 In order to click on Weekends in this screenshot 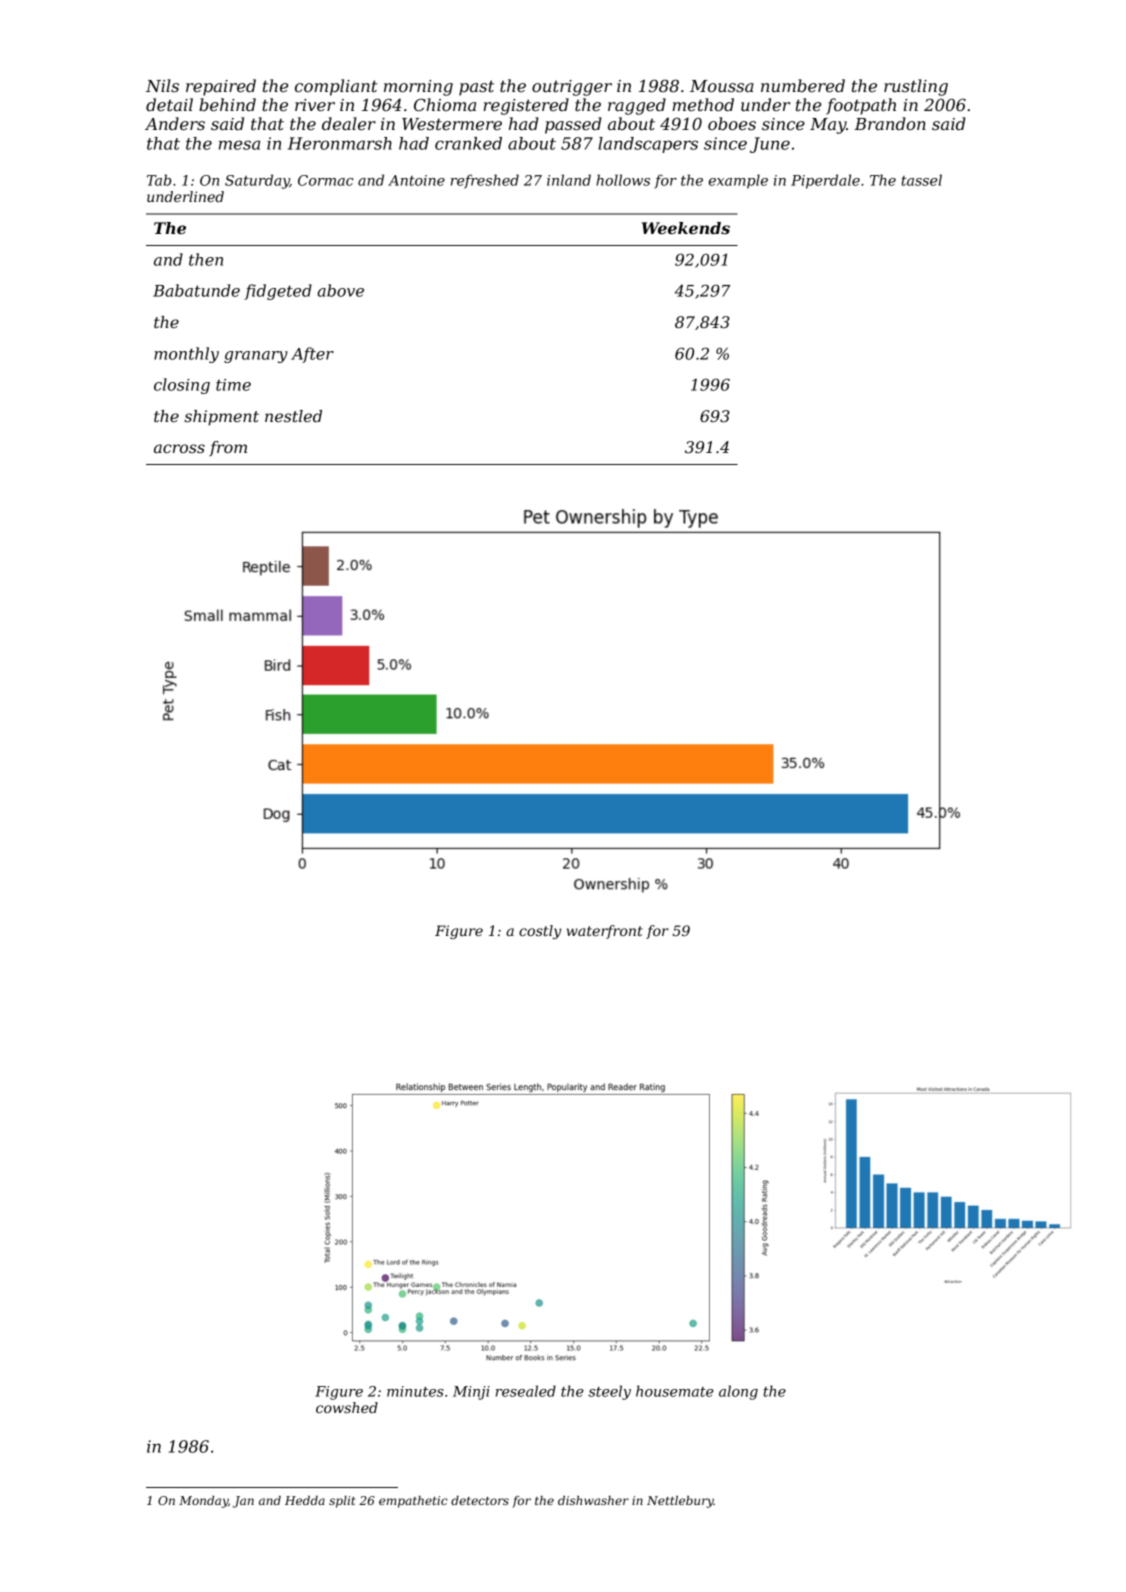, I will do `click(686, 228)`.
